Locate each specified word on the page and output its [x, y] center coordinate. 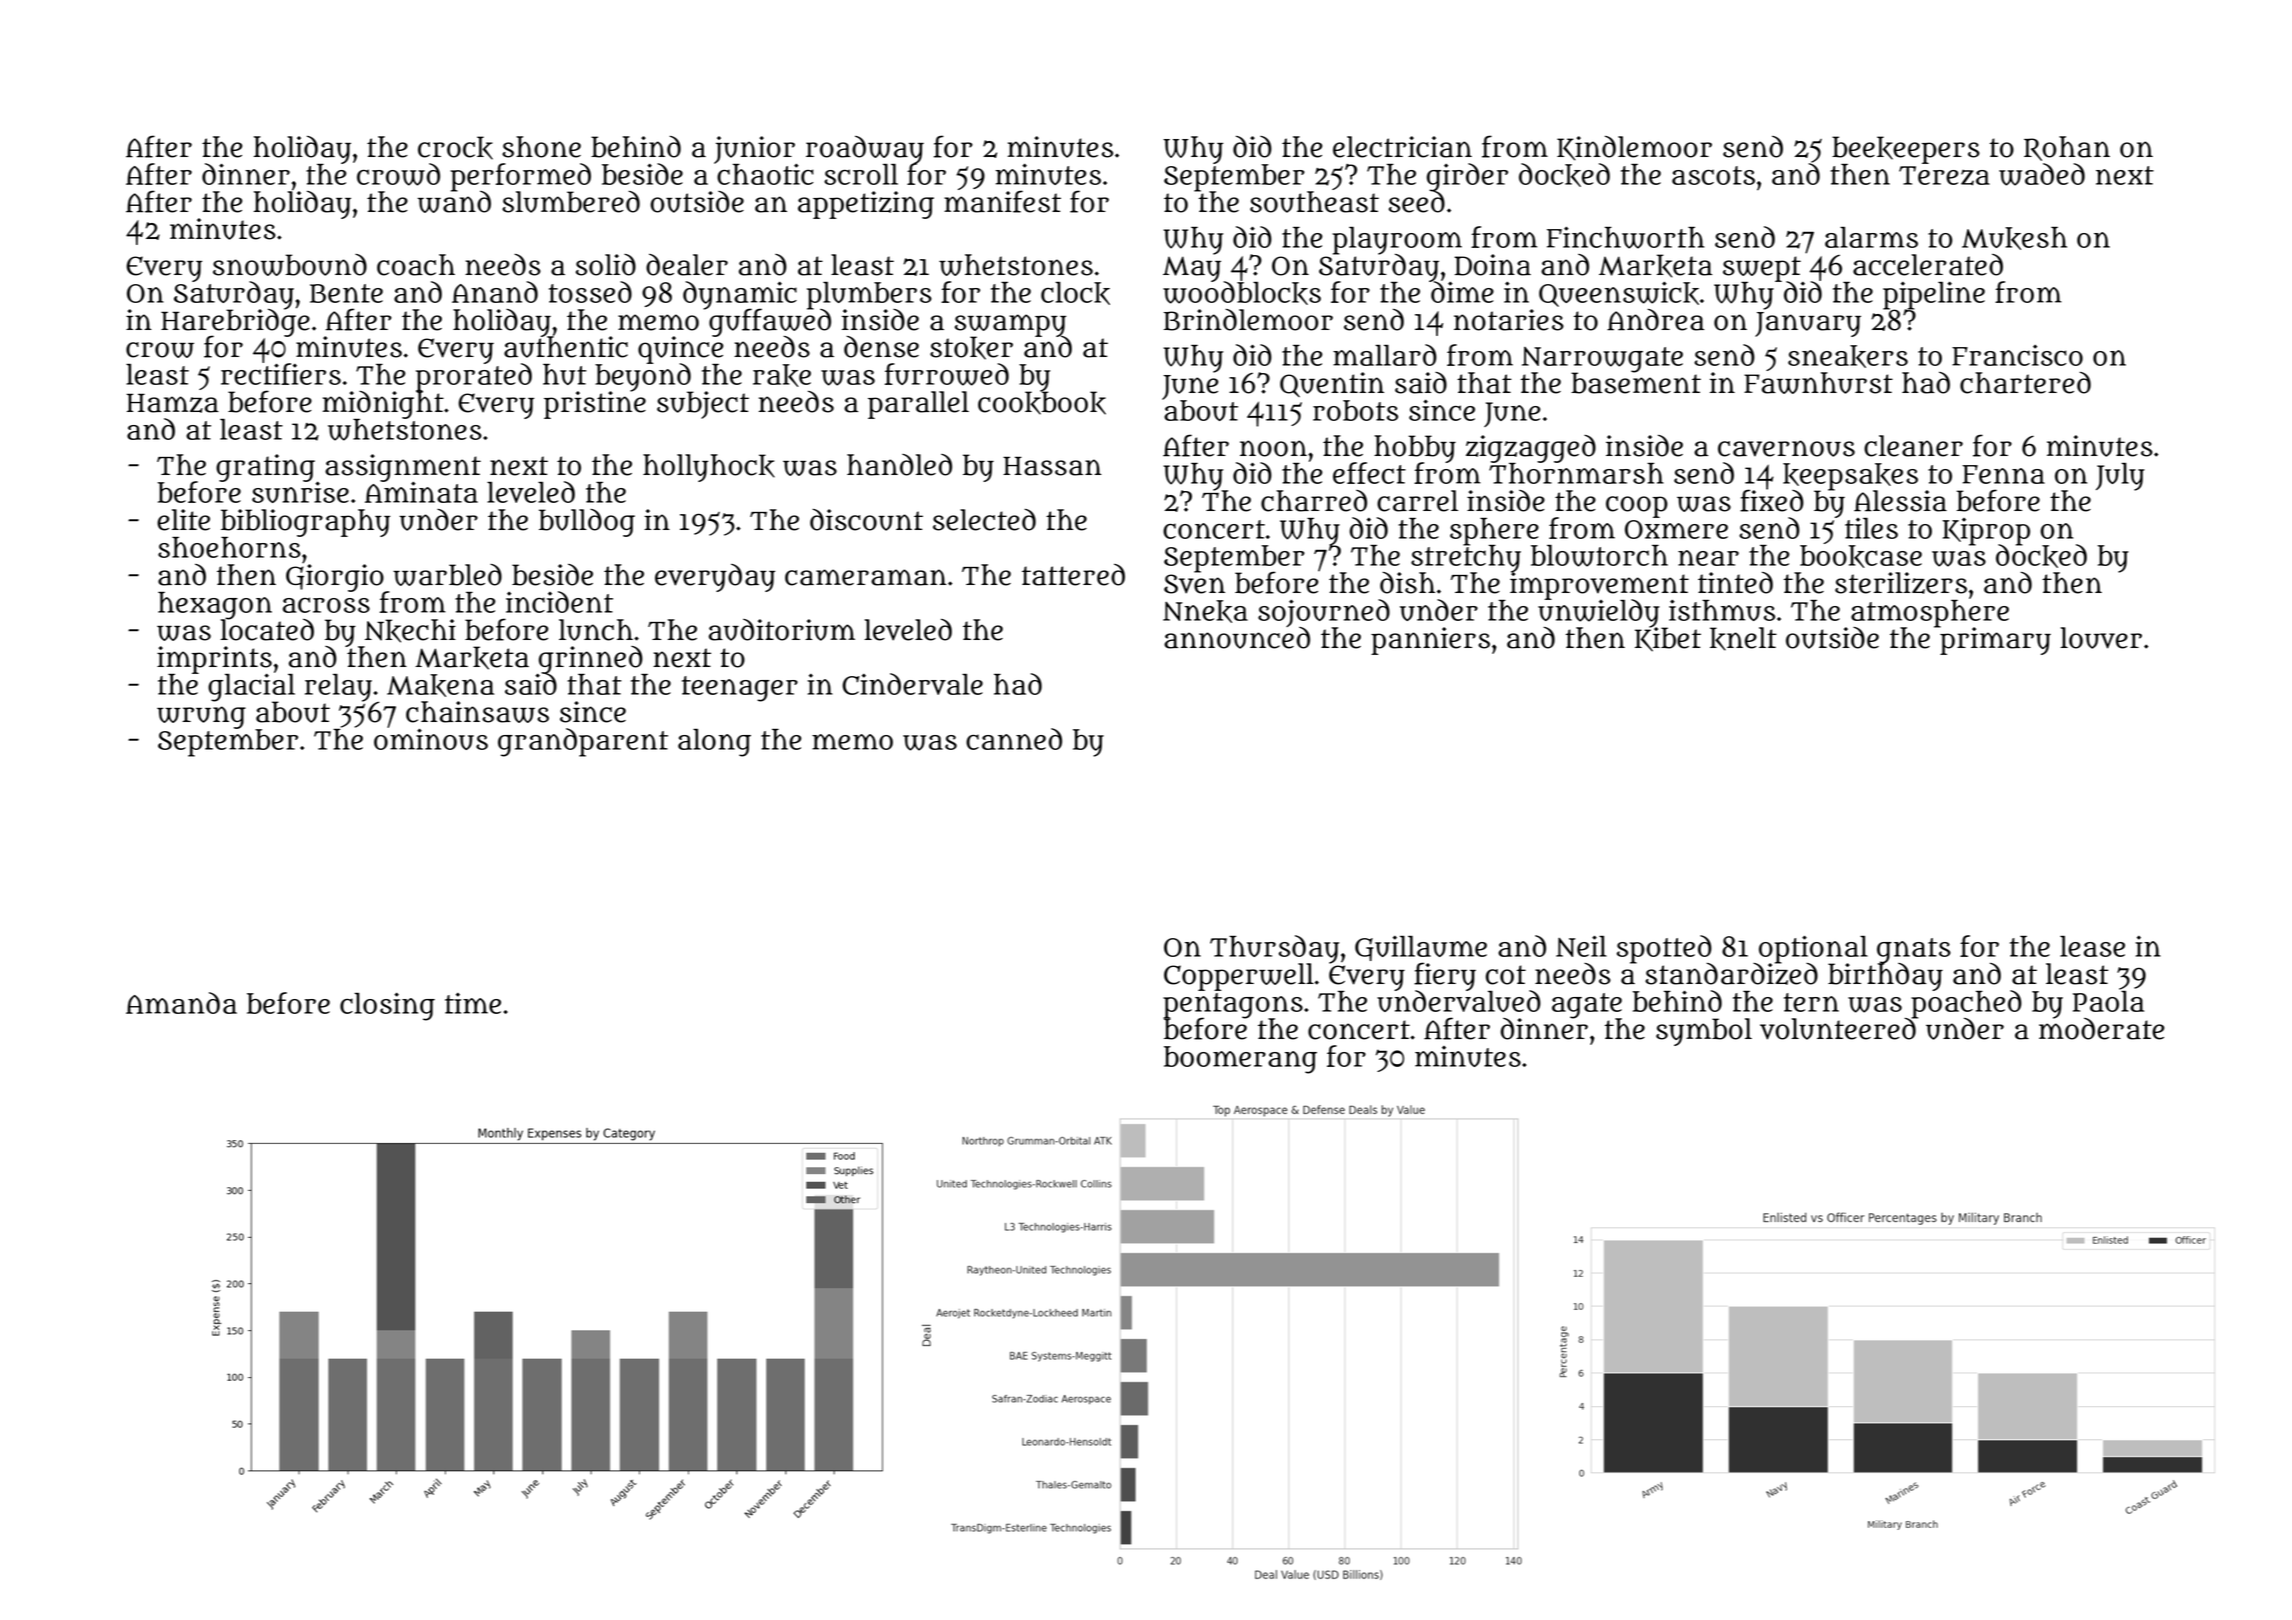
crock [455, 148]
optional [1813, 949]
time [473, 1003]
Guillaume [1421, 948]
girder [1467, 177]
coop [1637, 507]
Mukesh [2014, 238]
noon [1273, 448]
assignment [403, 468]
